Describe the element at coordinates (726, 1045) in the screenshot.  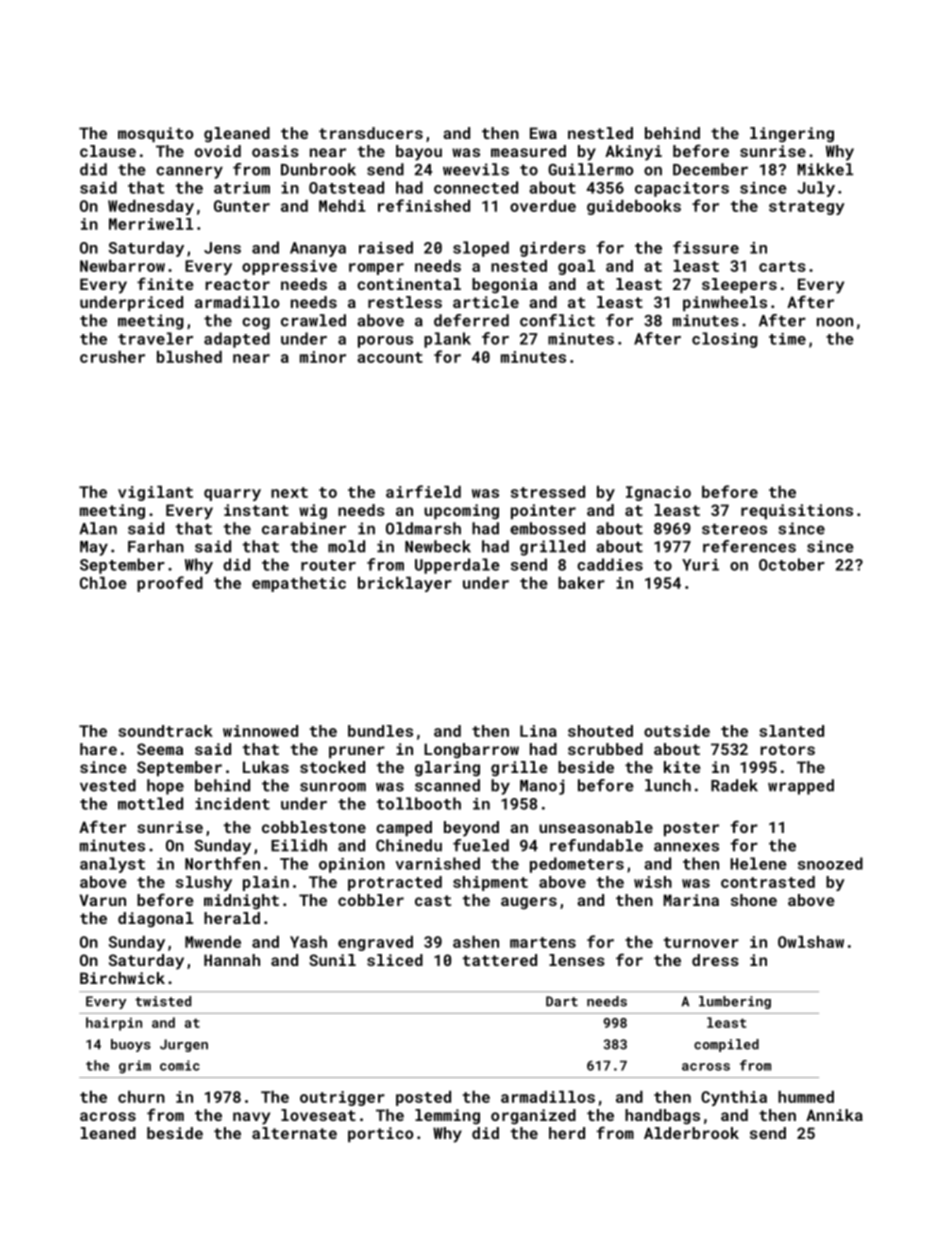
I see `compiled` at that location.
